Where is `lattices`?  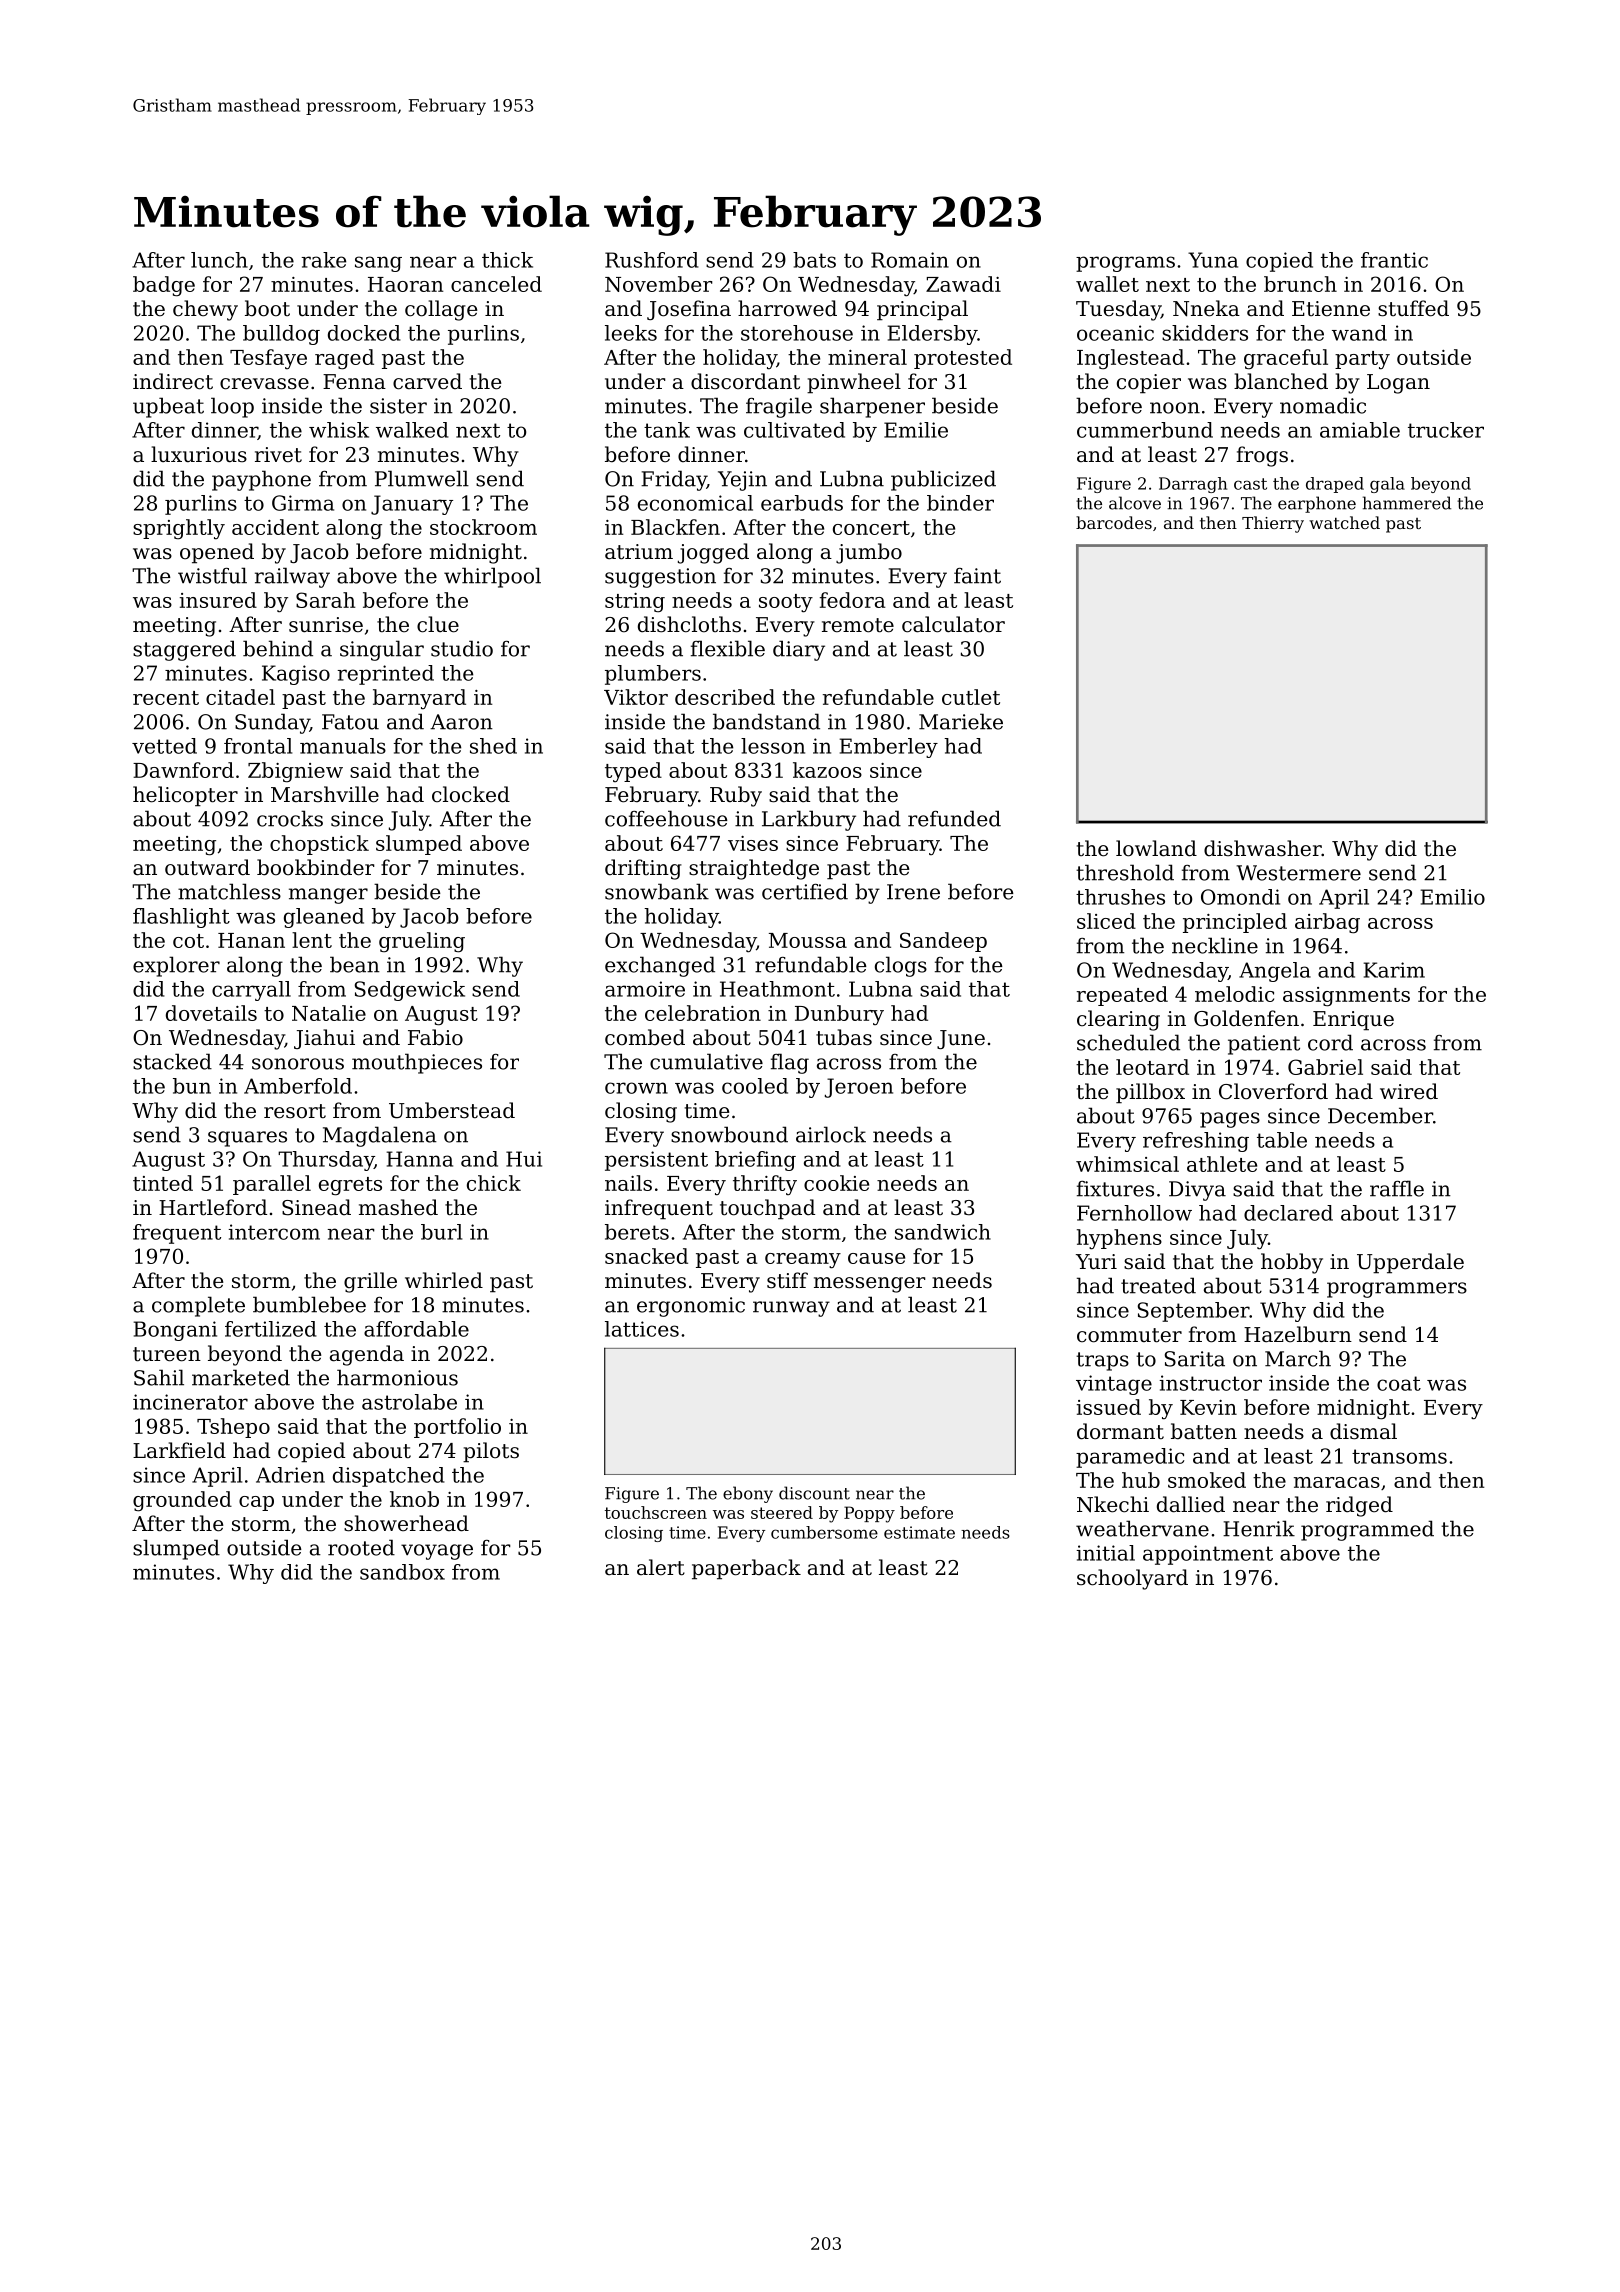
lattices is located at coordinates (642, 1329).
